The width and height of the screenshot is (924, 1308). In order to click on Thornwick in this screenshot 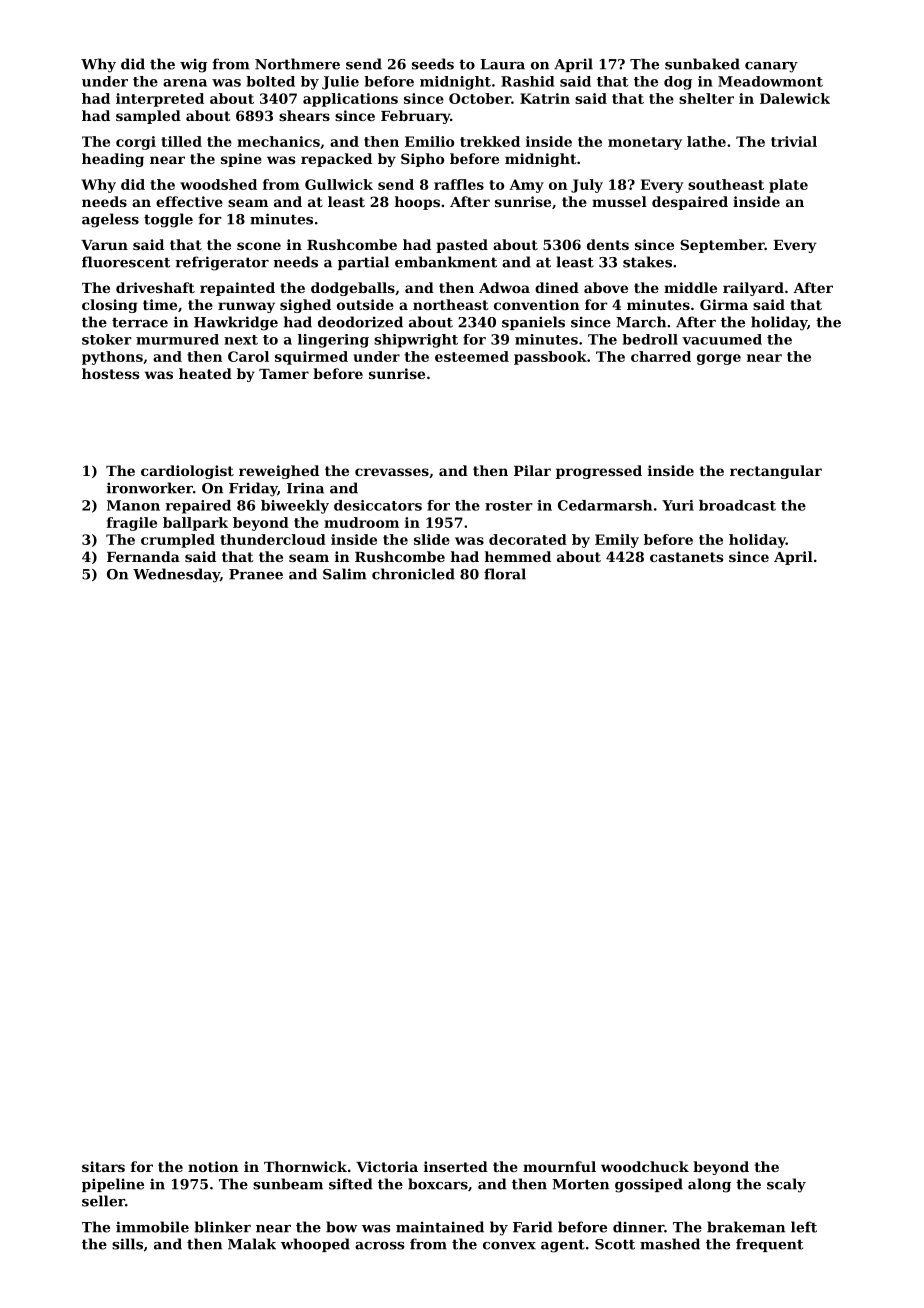, I will do `click(305, 1166)`.
